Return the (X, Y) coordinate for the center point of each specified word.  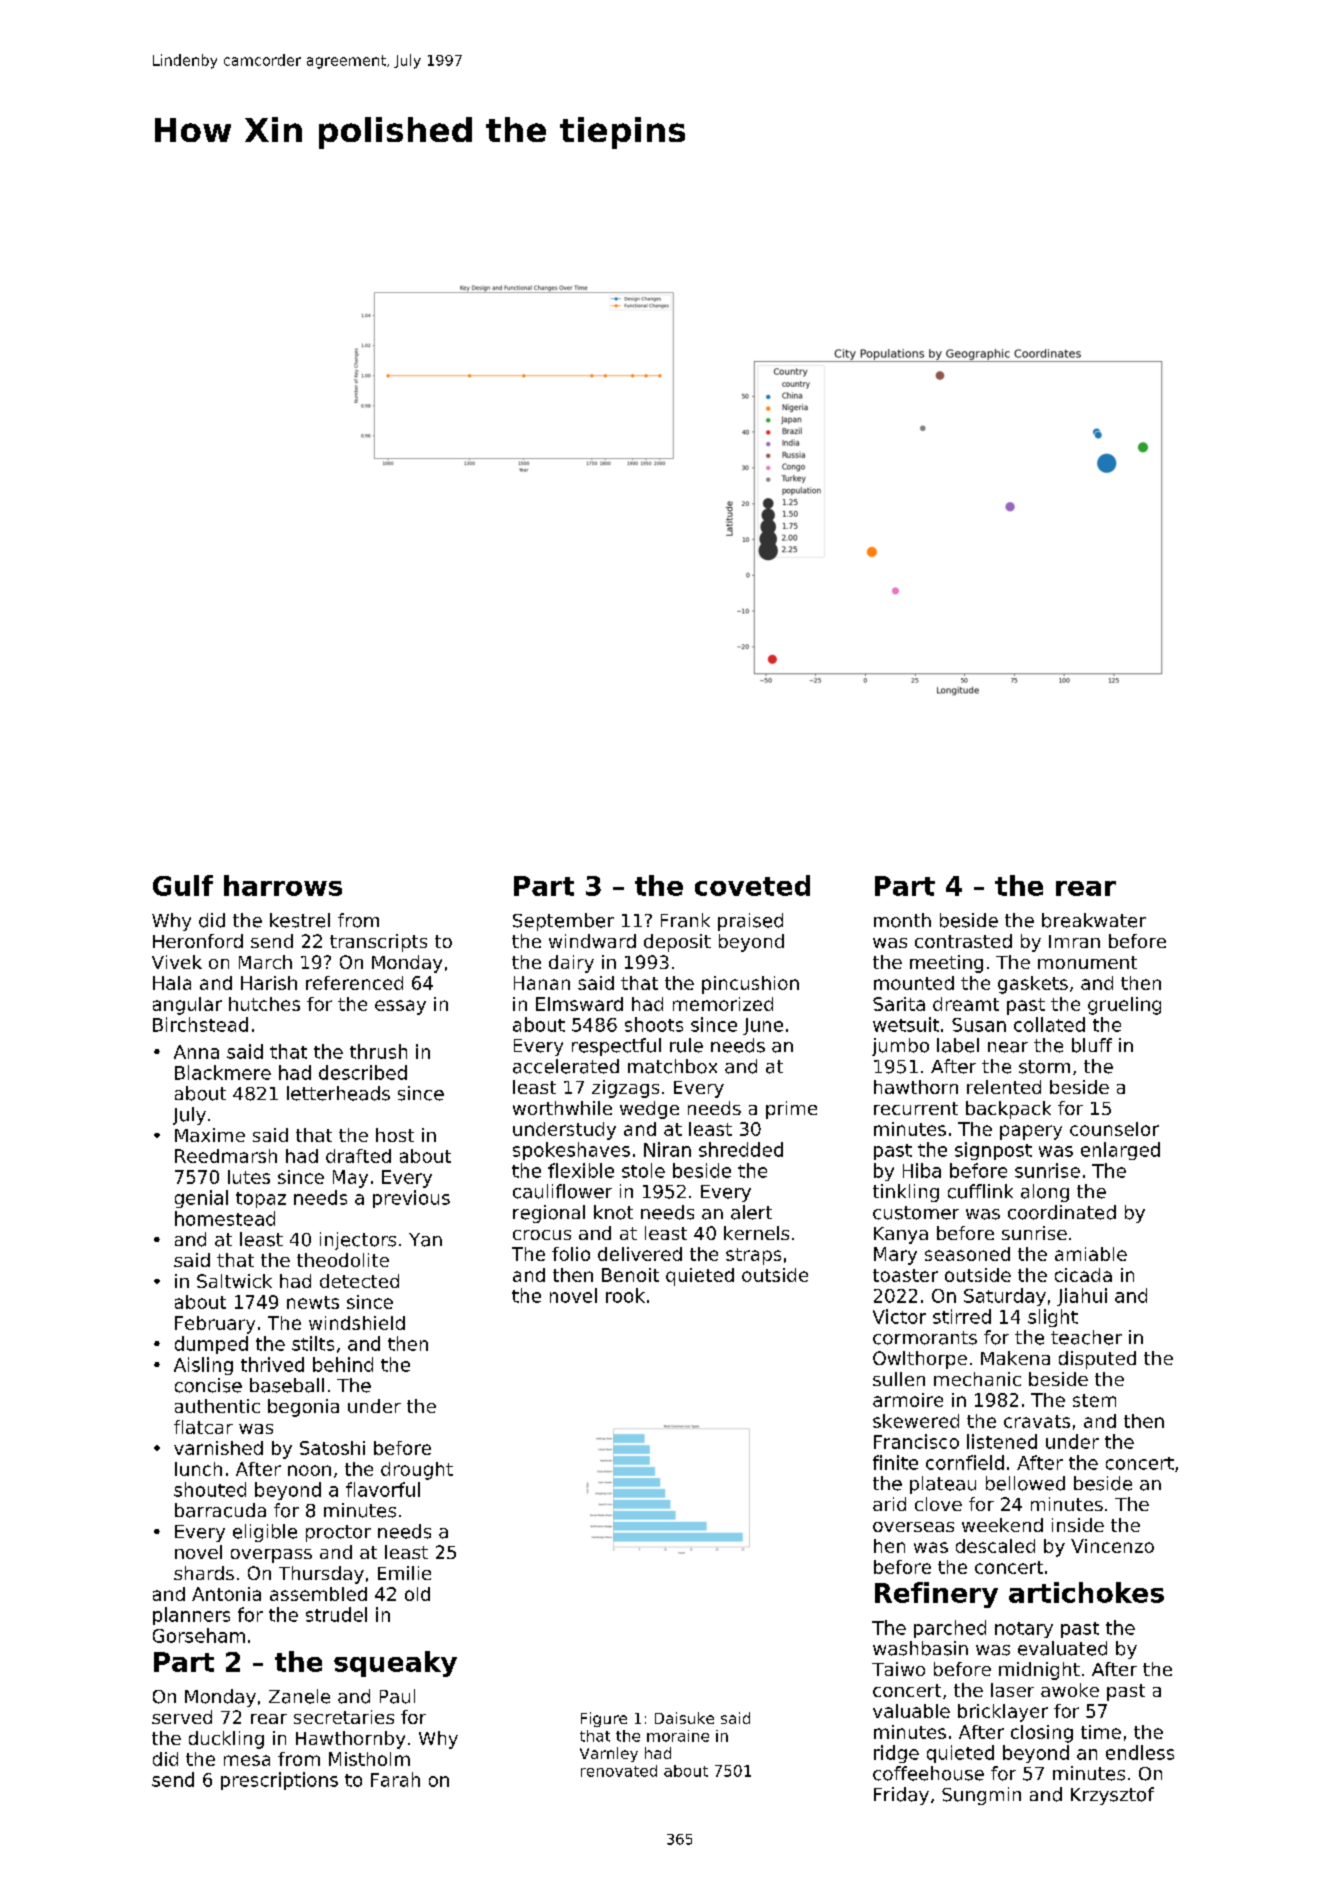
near (1008, 1047)
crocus (542, 1235)
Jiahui (1082, 1297)
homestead (225, 1218)
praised (750, 922)
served (182, 1717)
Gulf (183, 885)
